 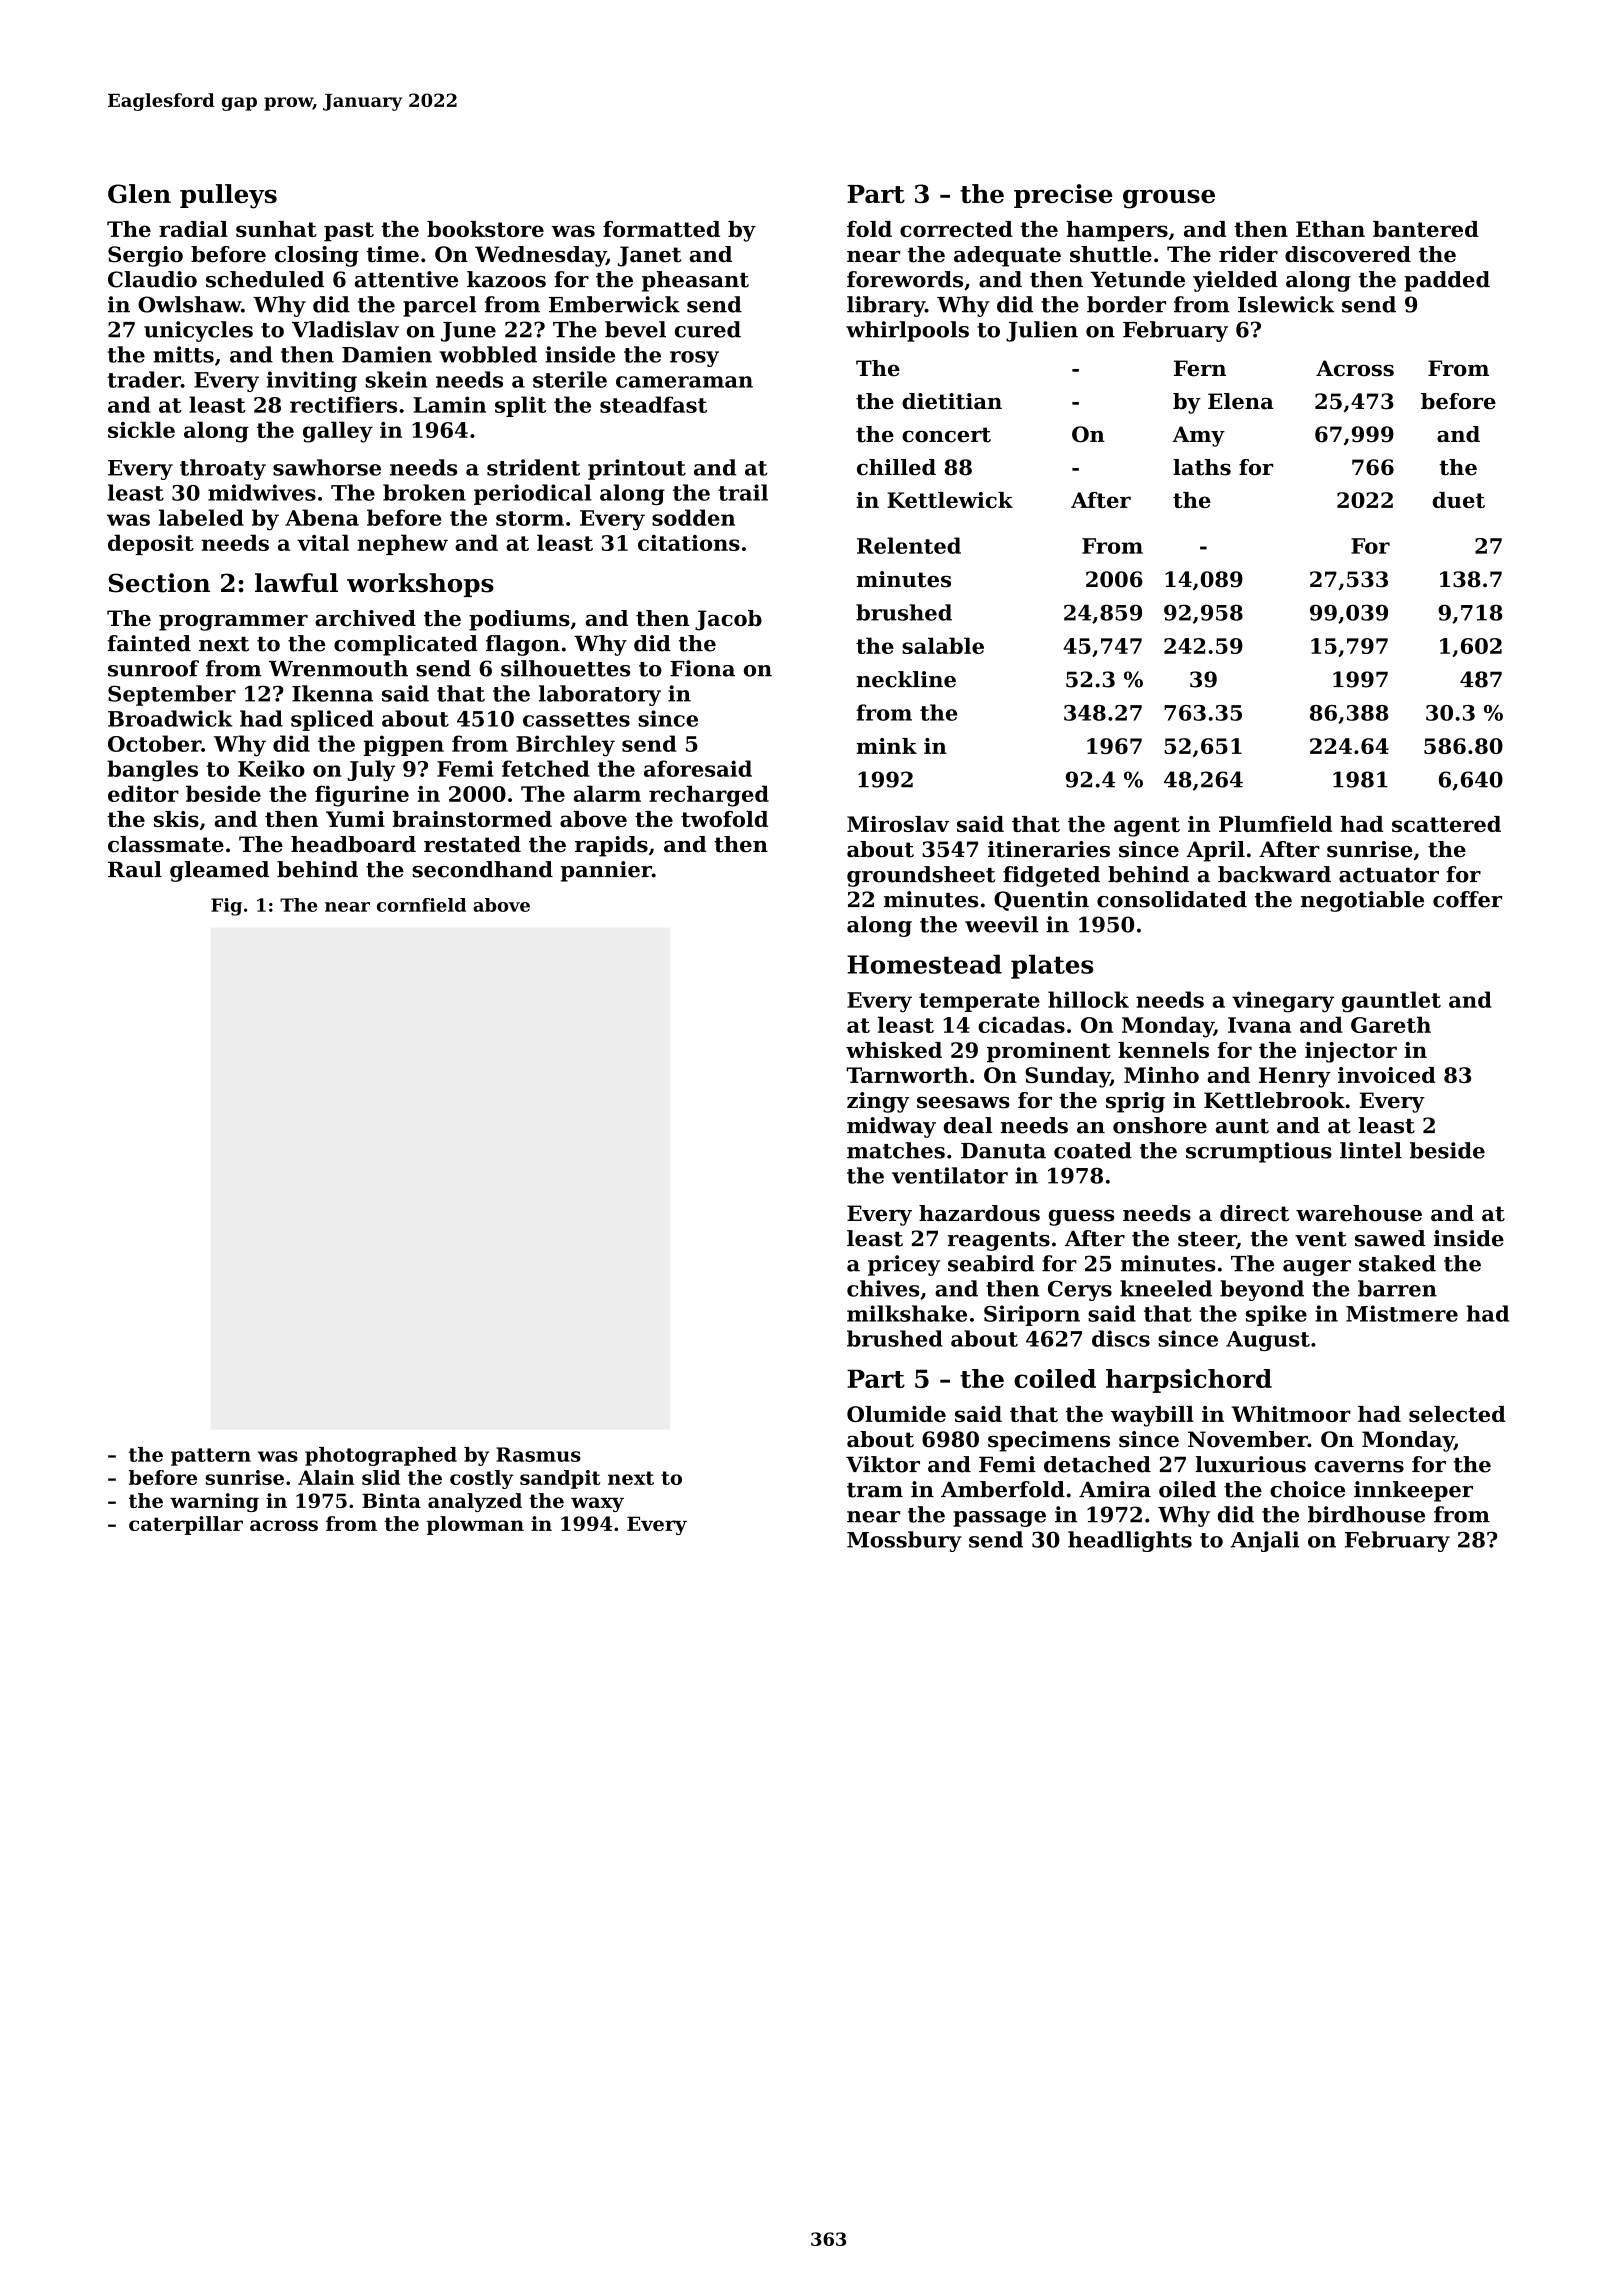 I want to click on lintel, so click(x=1371, y=1150).
